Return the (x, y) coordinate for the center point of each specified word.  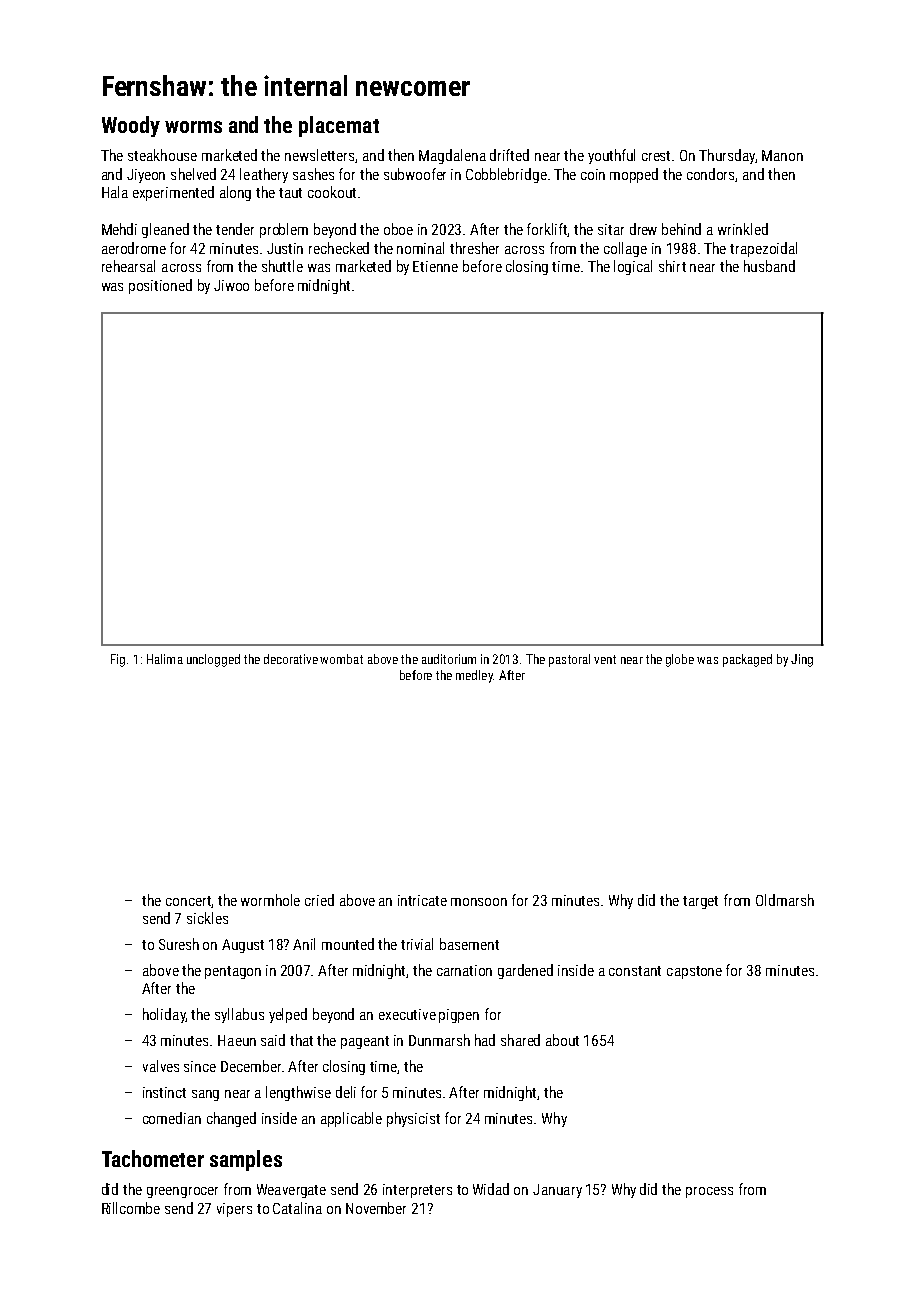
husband (769, 266)
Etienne (435, 266)
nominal (420, 248)
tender (235, 229)
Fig (118, 660)
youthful (611, 156)
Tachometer (153, 1158)
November (376, 1208)
